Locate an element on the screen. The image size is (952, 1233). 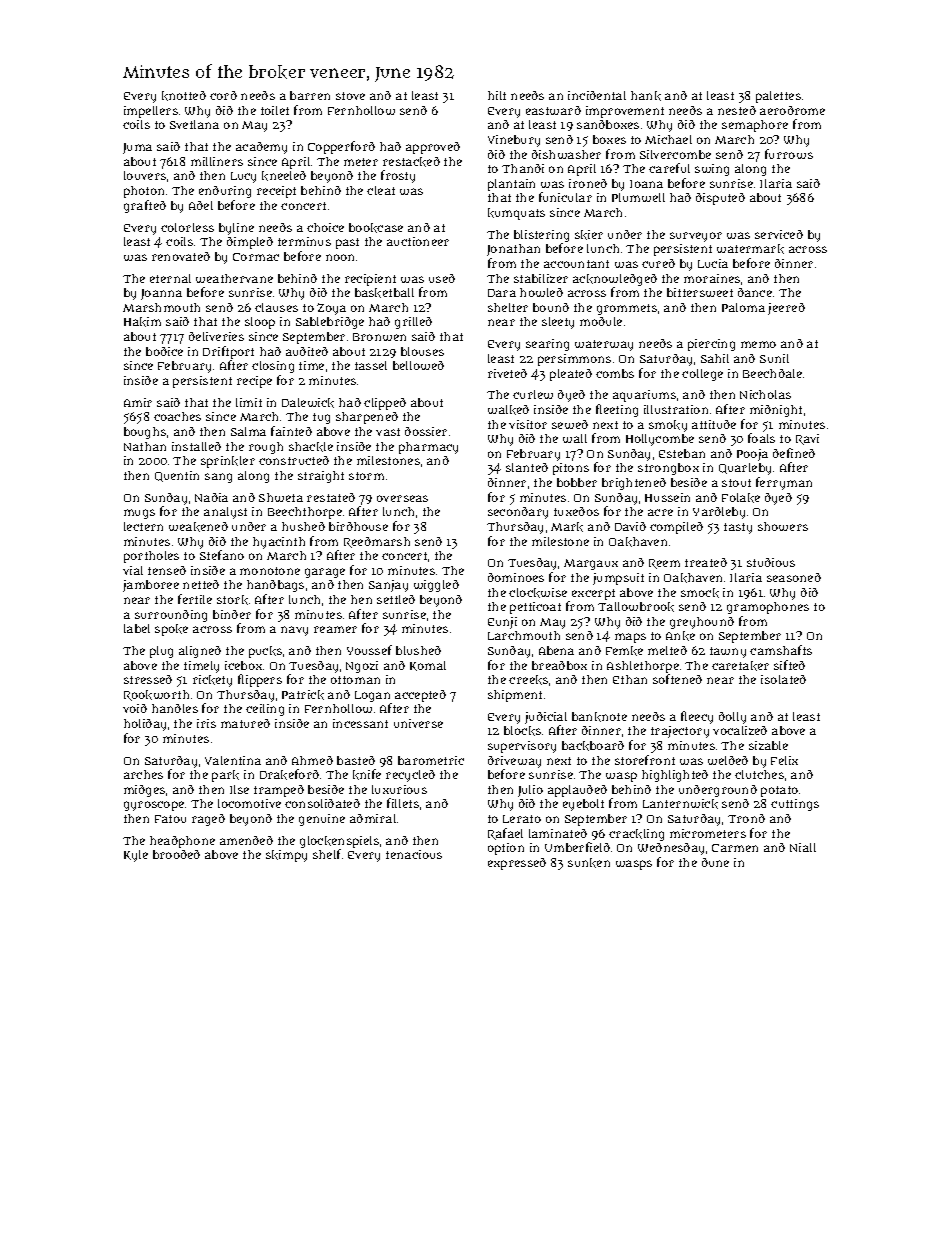
palettes is located at coordinates (778, 97).
